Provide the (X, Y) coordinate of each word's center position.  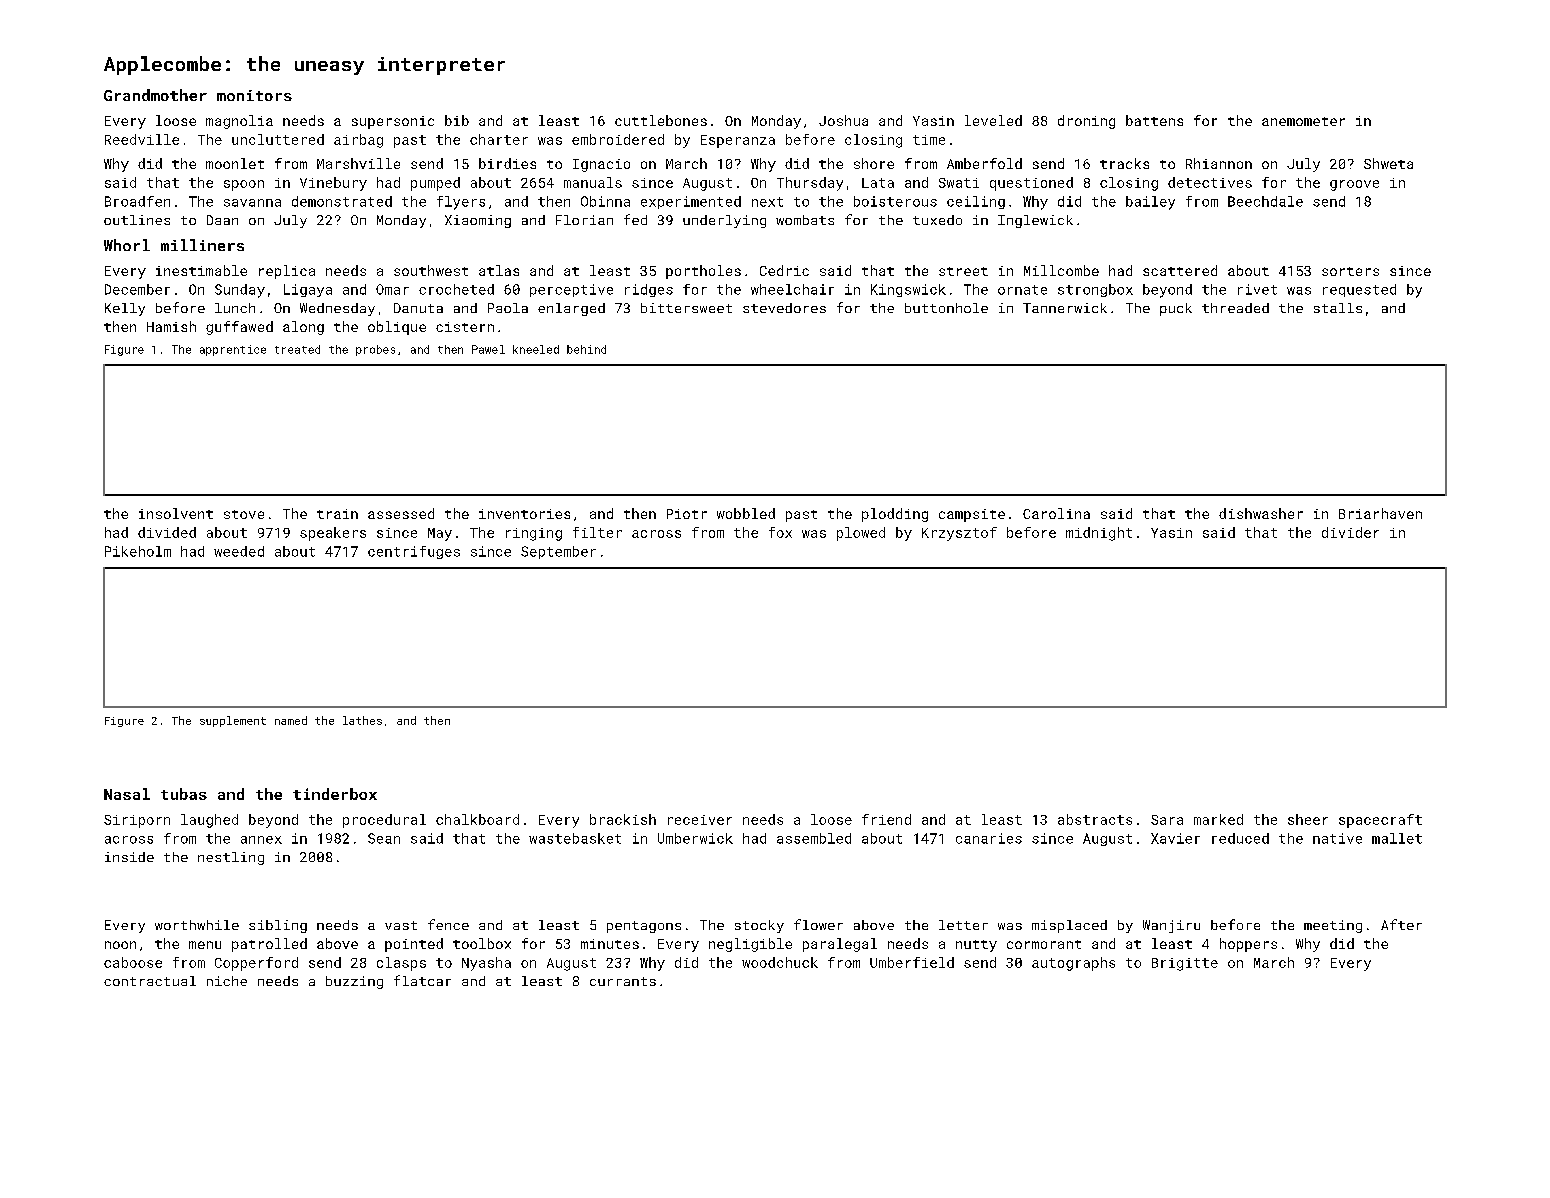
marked (1218, 819)
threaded (1235, 308)
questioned (1031, 184)
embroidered (618, 139)
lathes (362, 720)
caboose (133, 962)
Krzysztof (959, 534)
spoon (244, 185)
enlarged (571, 309)
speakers (333, 534)
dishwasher (1261, 513)
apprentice (233, 350)
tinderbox (335, 794)
